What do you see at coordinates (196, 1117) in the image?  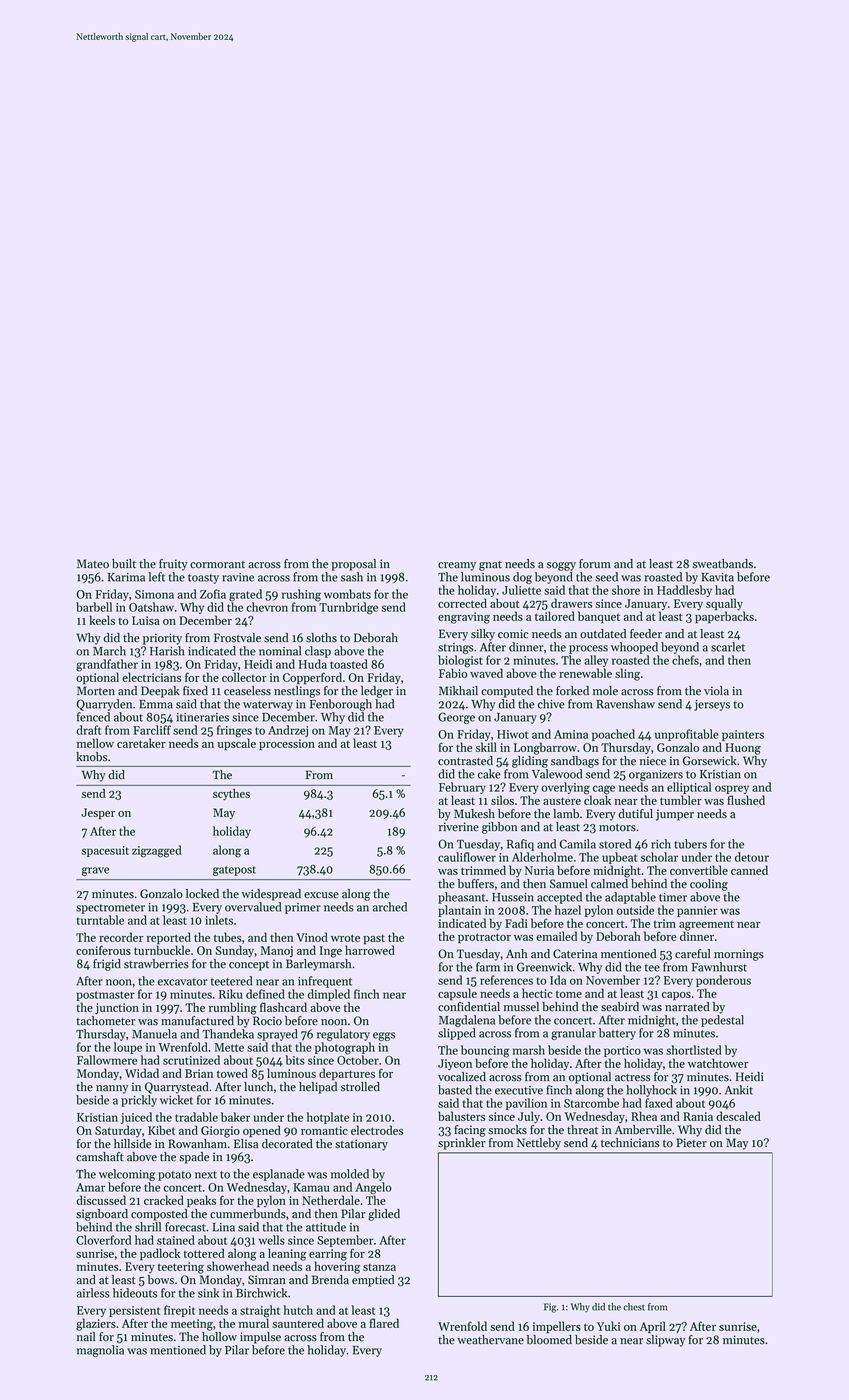 I see `tradable` at bounding box center [196, 1117].
